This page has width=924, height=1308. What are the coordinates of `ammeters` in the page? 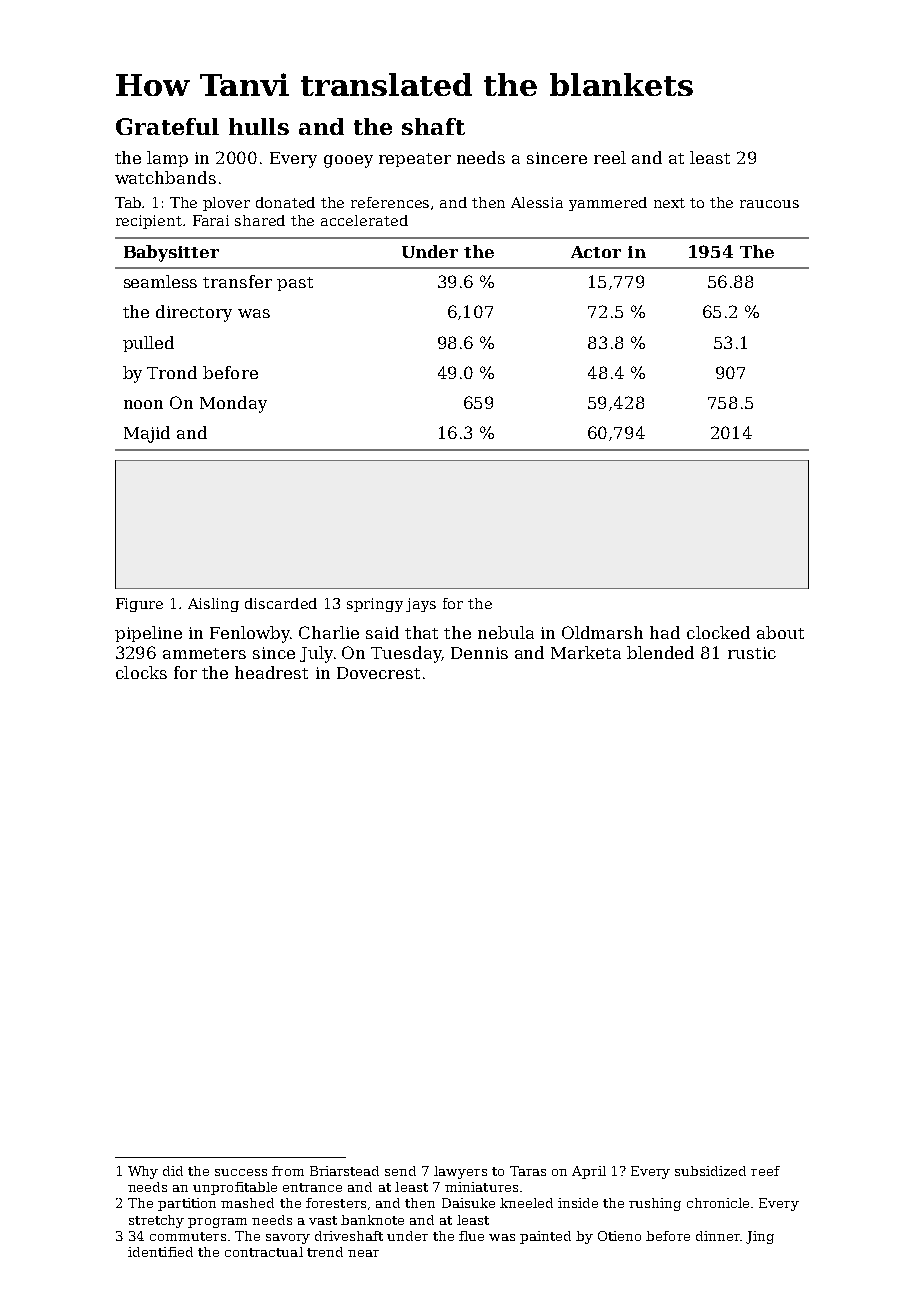 It's located at (204, 653).
